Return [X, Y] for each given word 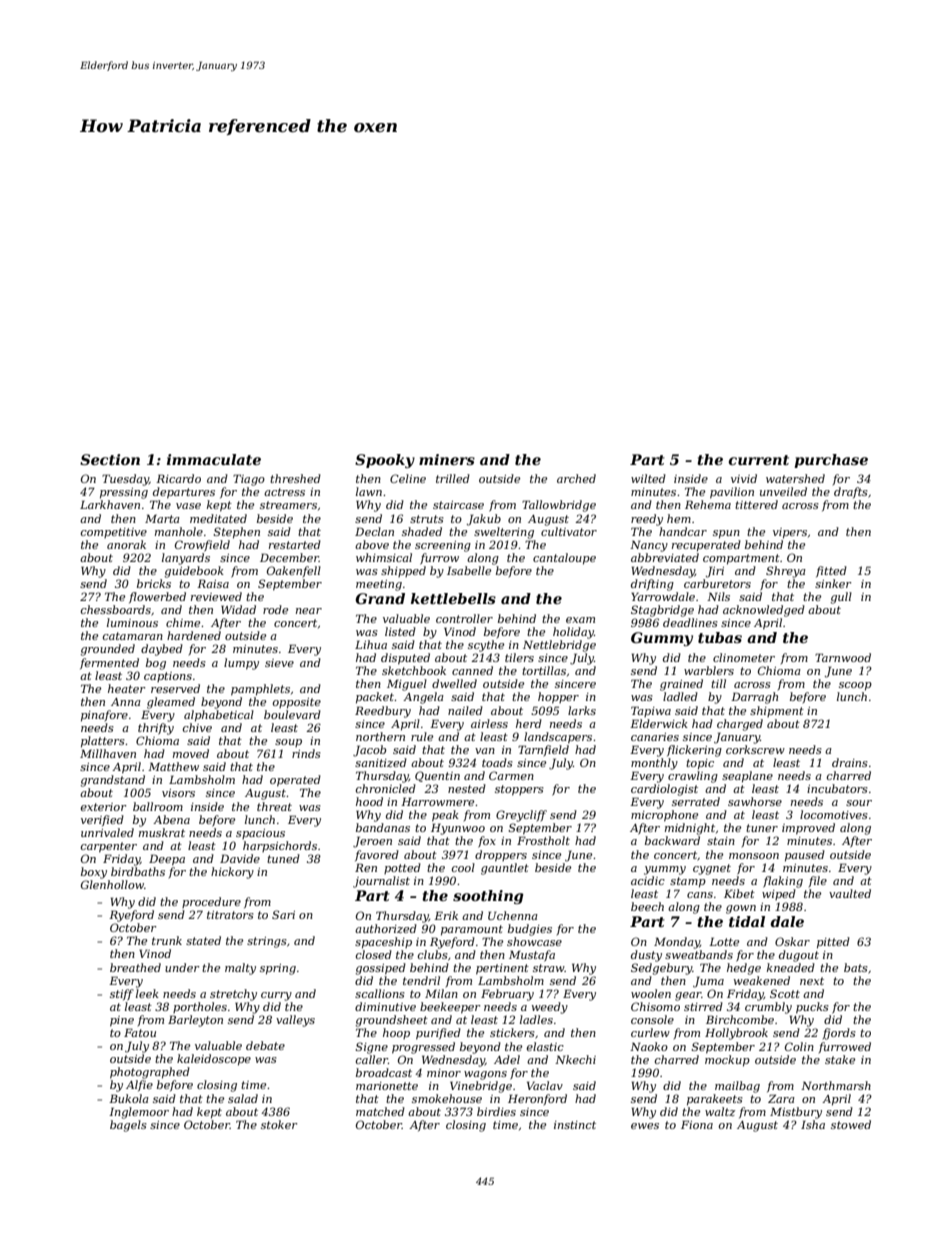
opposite [297, 703]
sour [859, 803]
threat [274, 806]
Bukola [129, 1098]
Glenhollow [112, 884]
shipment [777, 711]
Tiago [249, 480]
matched [380, 1111]
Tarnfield [543, 750]
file [818, 881]
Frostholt [543, 840]
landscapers [558, 738]
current [758, 460]
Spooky [385, 461]
